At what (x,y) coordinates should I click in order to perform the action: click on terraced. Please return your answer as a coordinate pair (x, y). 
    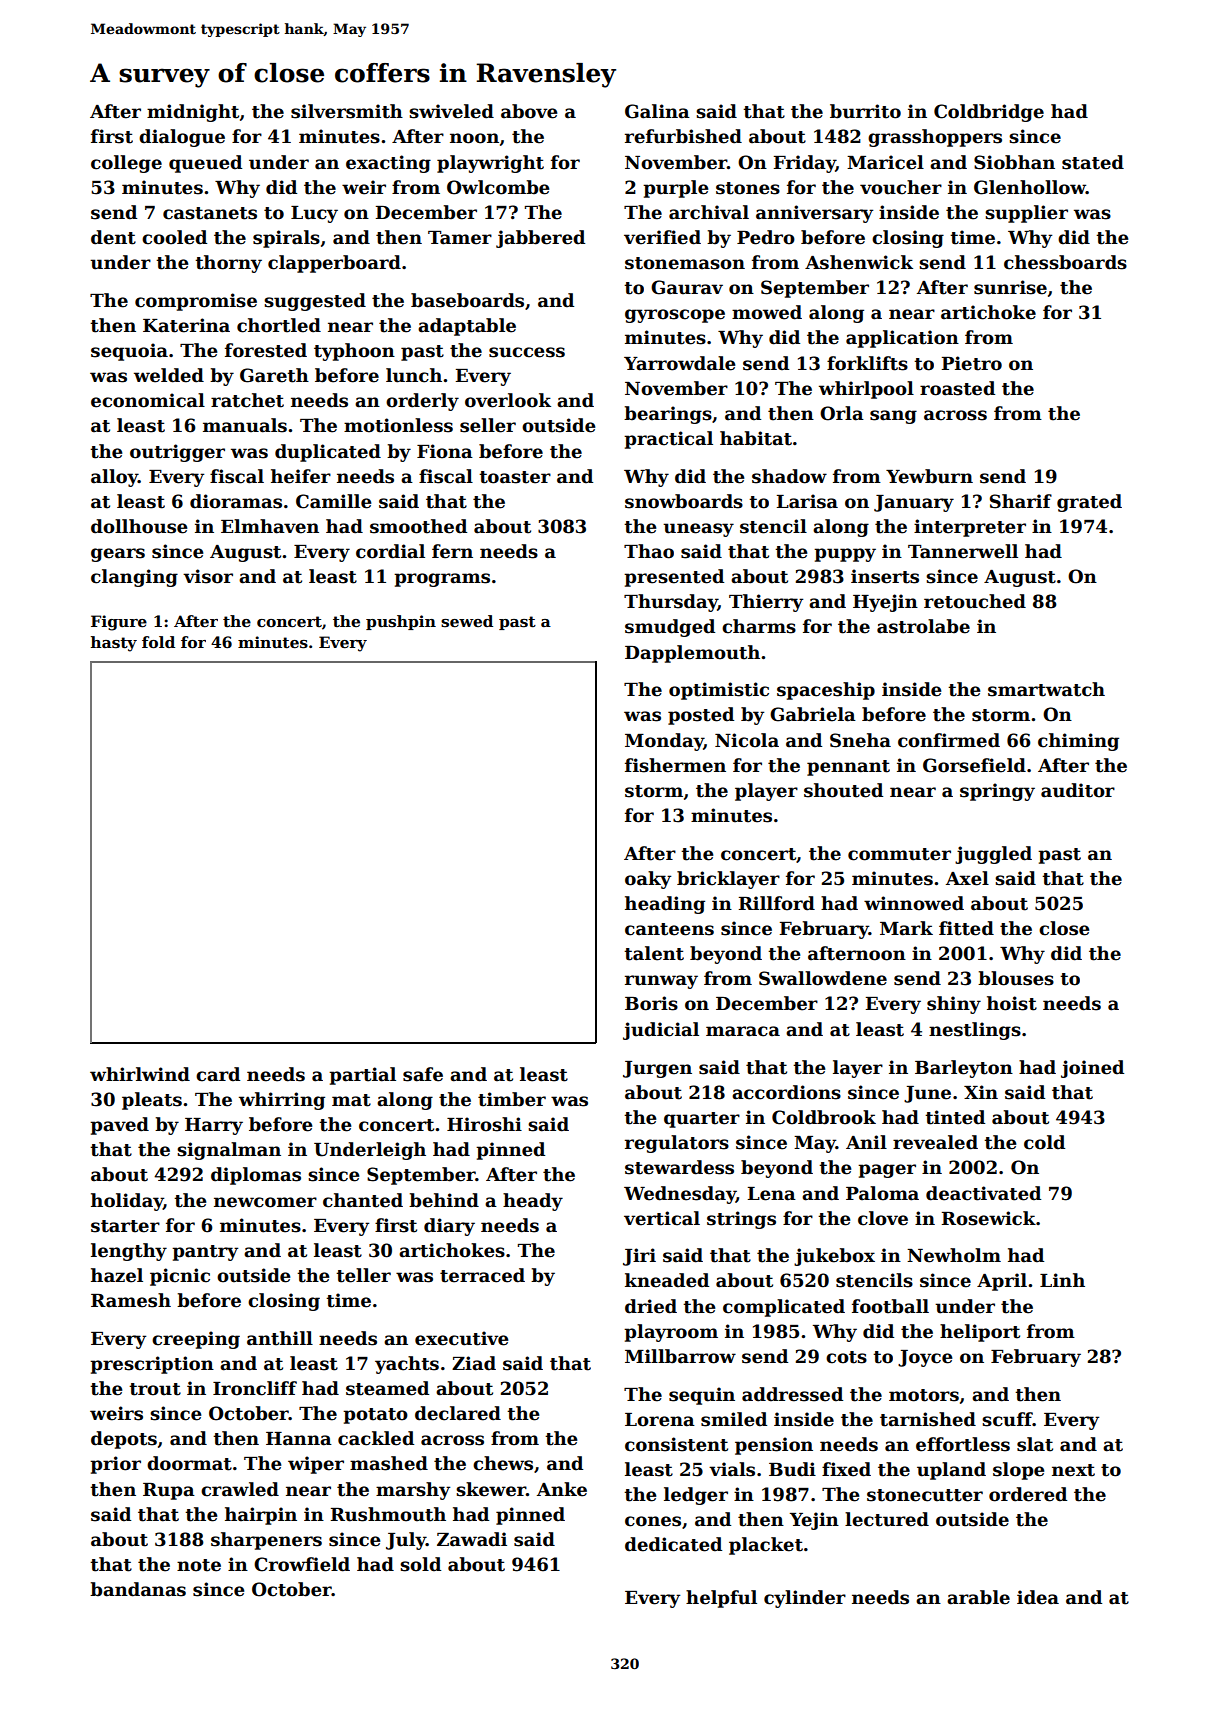
    Looking at the image, I should click on (482, 1275).
